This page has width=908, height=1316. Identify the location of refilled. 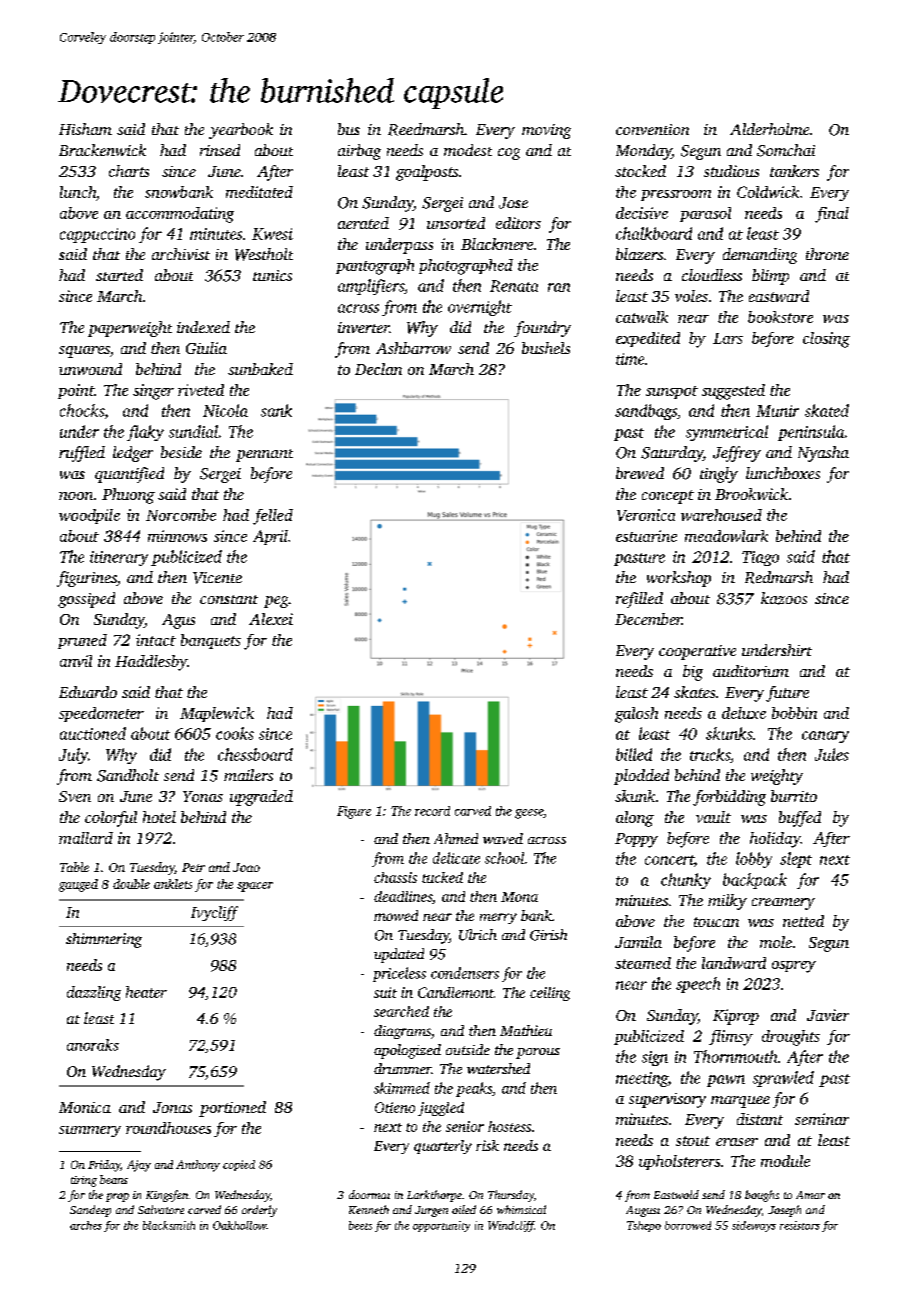
(639, 600).
